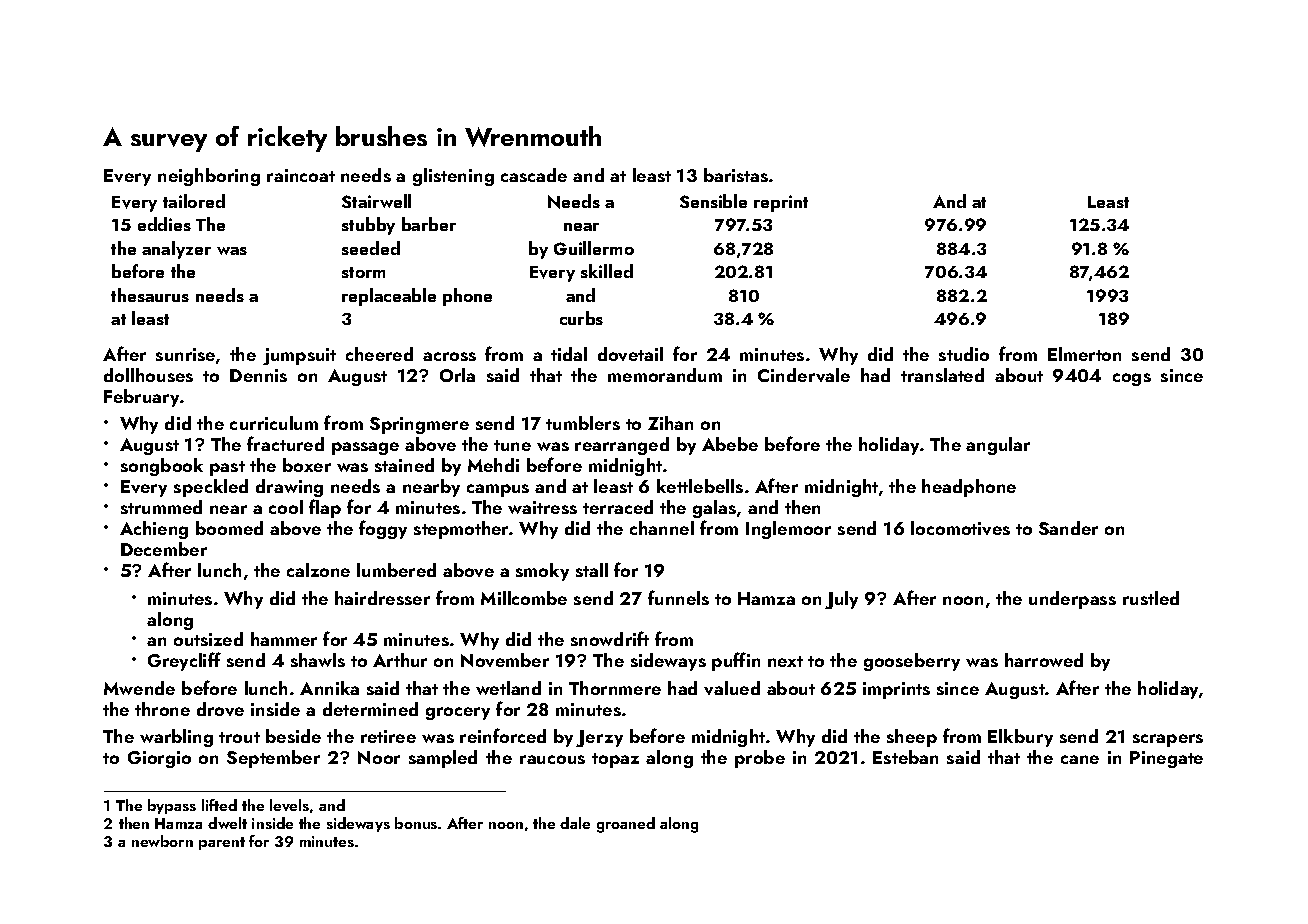  What do you see at coordinates (400, 660) in the screenshot?
I see `Arthur` at bounding box center [400, 660].
